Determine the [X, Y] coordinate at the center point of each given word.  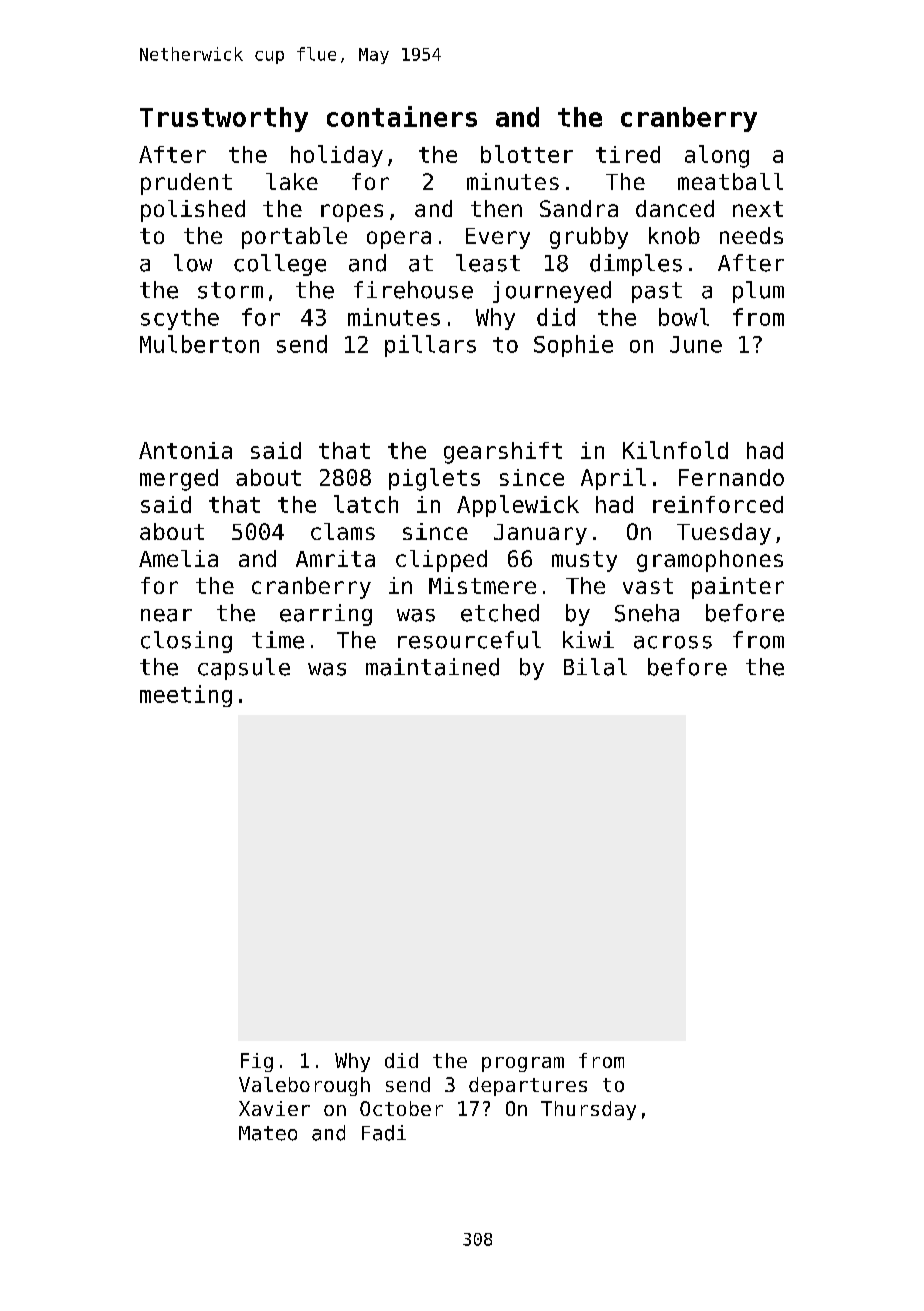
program [523, 1064]
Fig [257, 1062]
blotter [527, 154]
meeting [186, 696]
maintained [432, 667]
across [673, 642]
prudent [186, 184]
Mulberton [199, 344]
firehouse [413, 290]
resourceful [469, 640]
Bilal [595, 667]
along [717, 156]
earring [326, 615]
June [696, 344]
